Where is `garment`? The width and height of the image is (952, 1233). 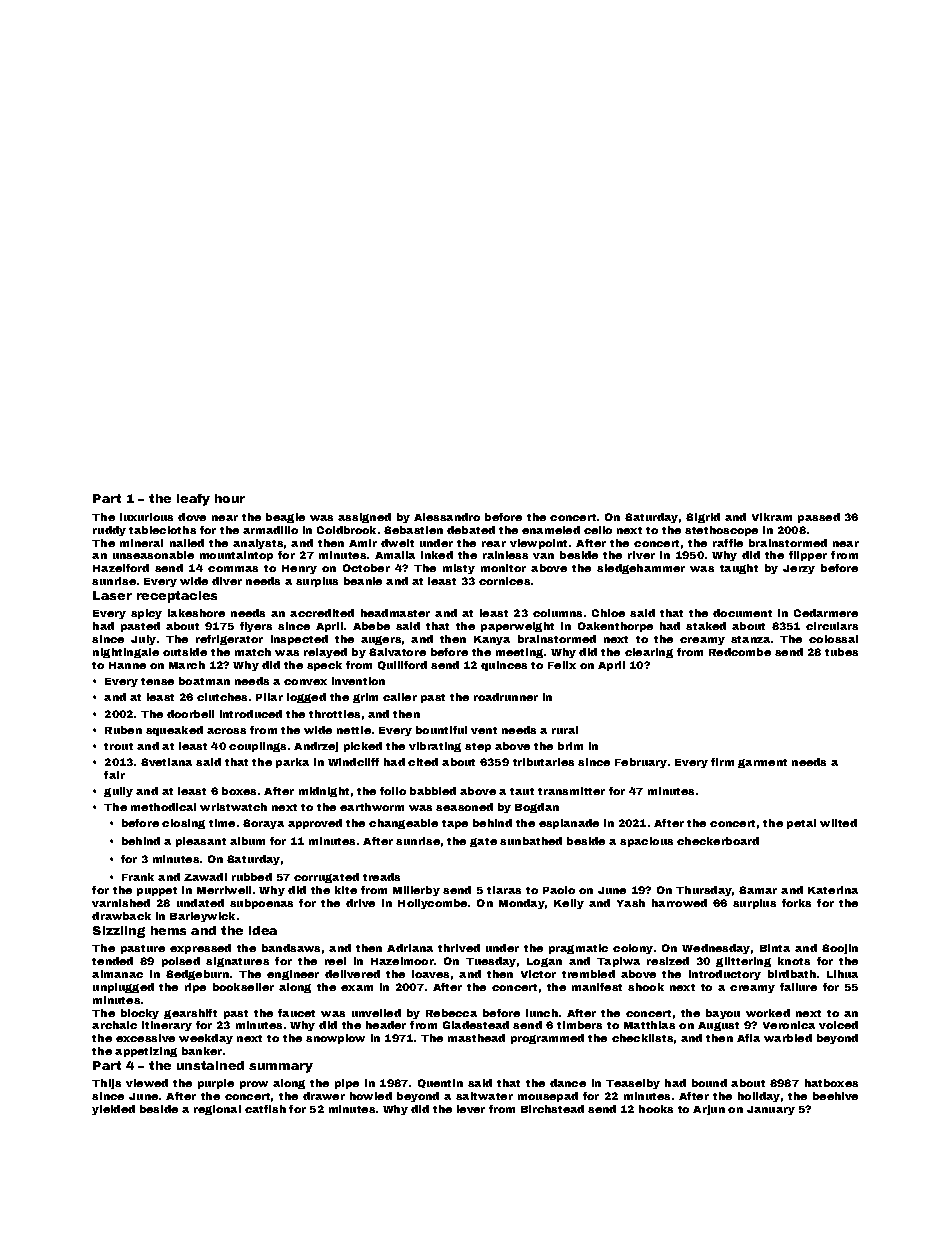
garment is located at coordinates (762, 763).
